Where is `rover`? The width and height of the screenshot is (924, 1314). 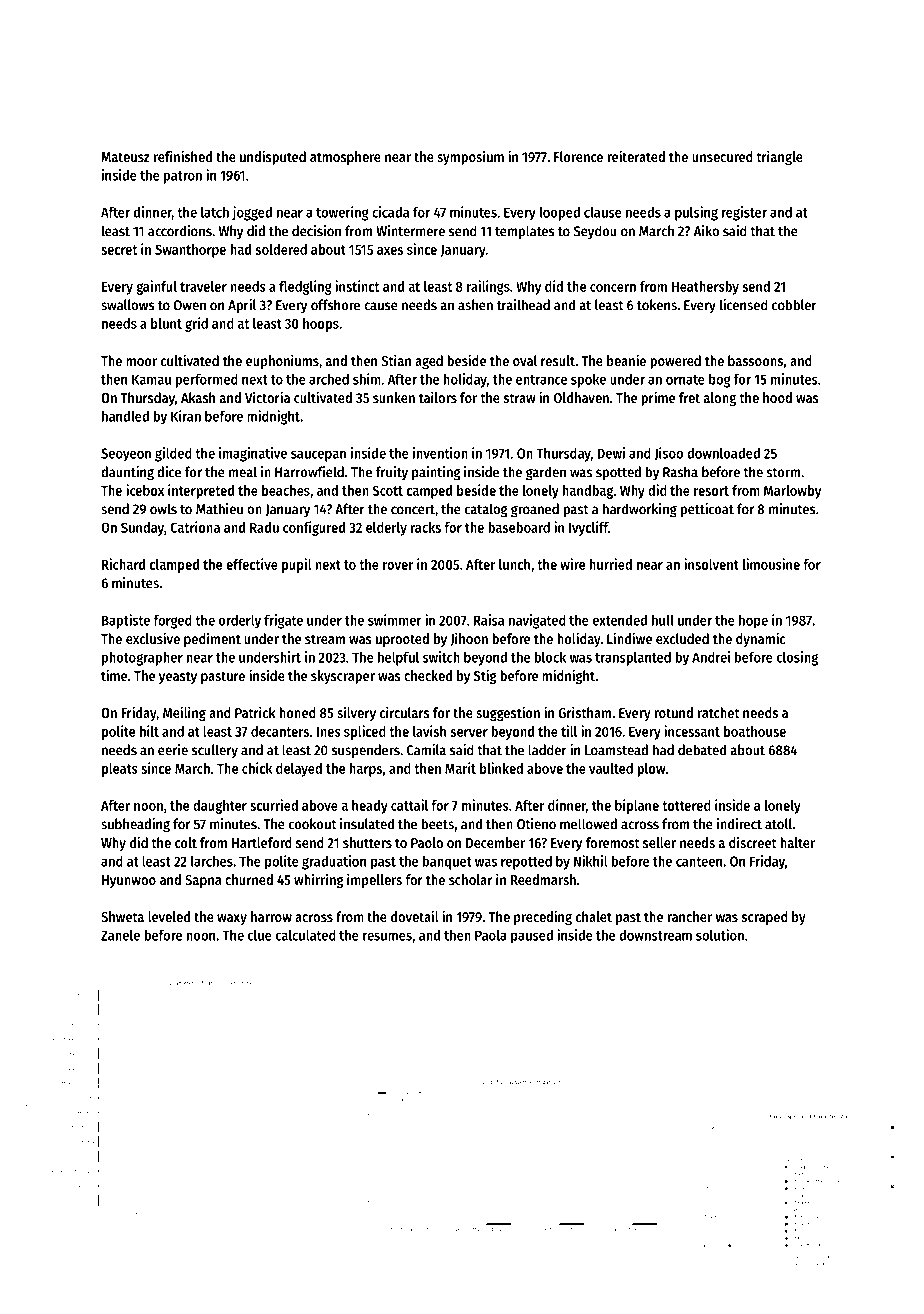
rover is located at coordinates (398, 566).
